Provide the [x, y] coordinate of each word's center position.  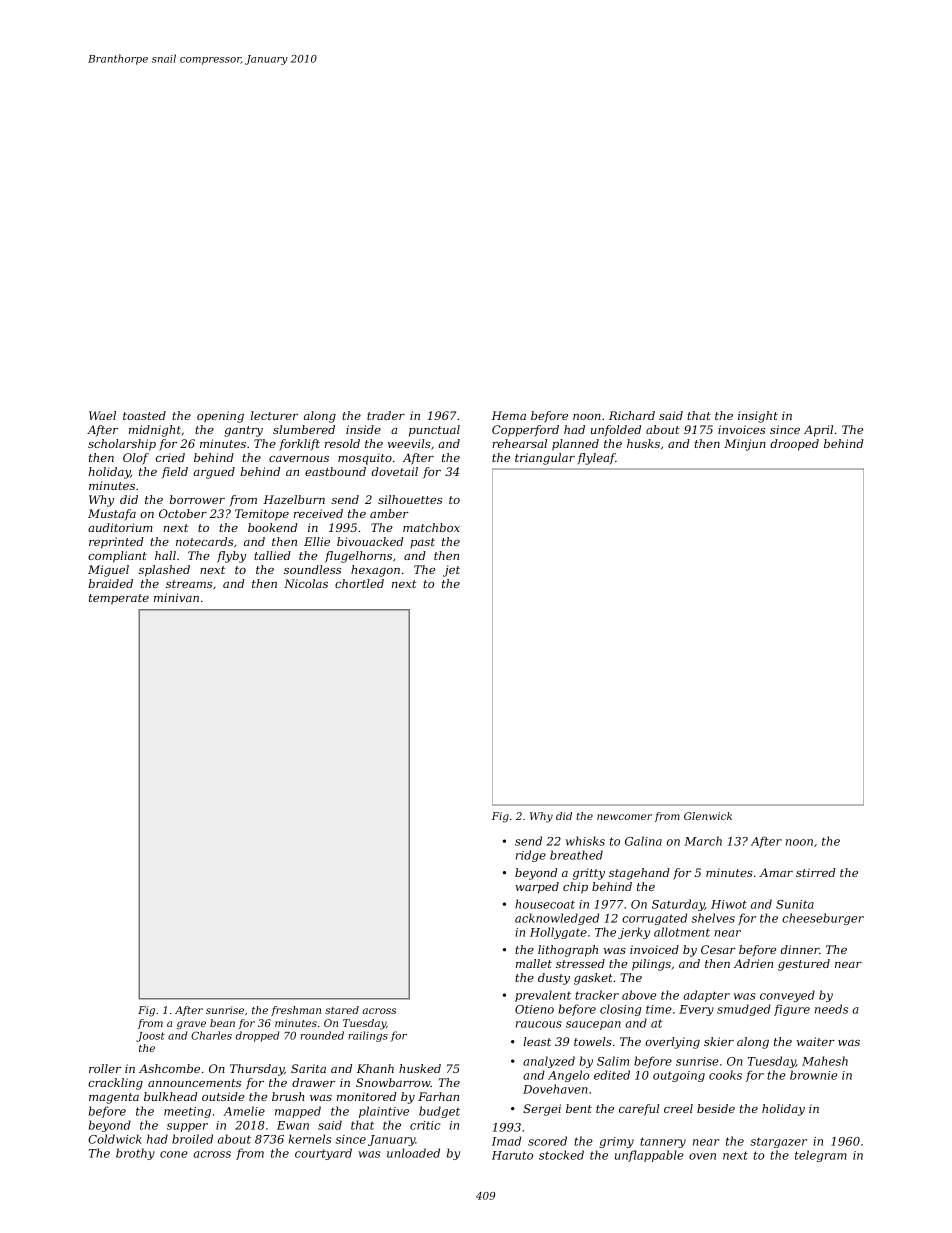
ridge [531, 856]
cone [174, 1154]
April [818, 431]
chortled [359, 583]
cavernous [299, 459]
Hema [509, 415]
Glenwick [708, 816]
